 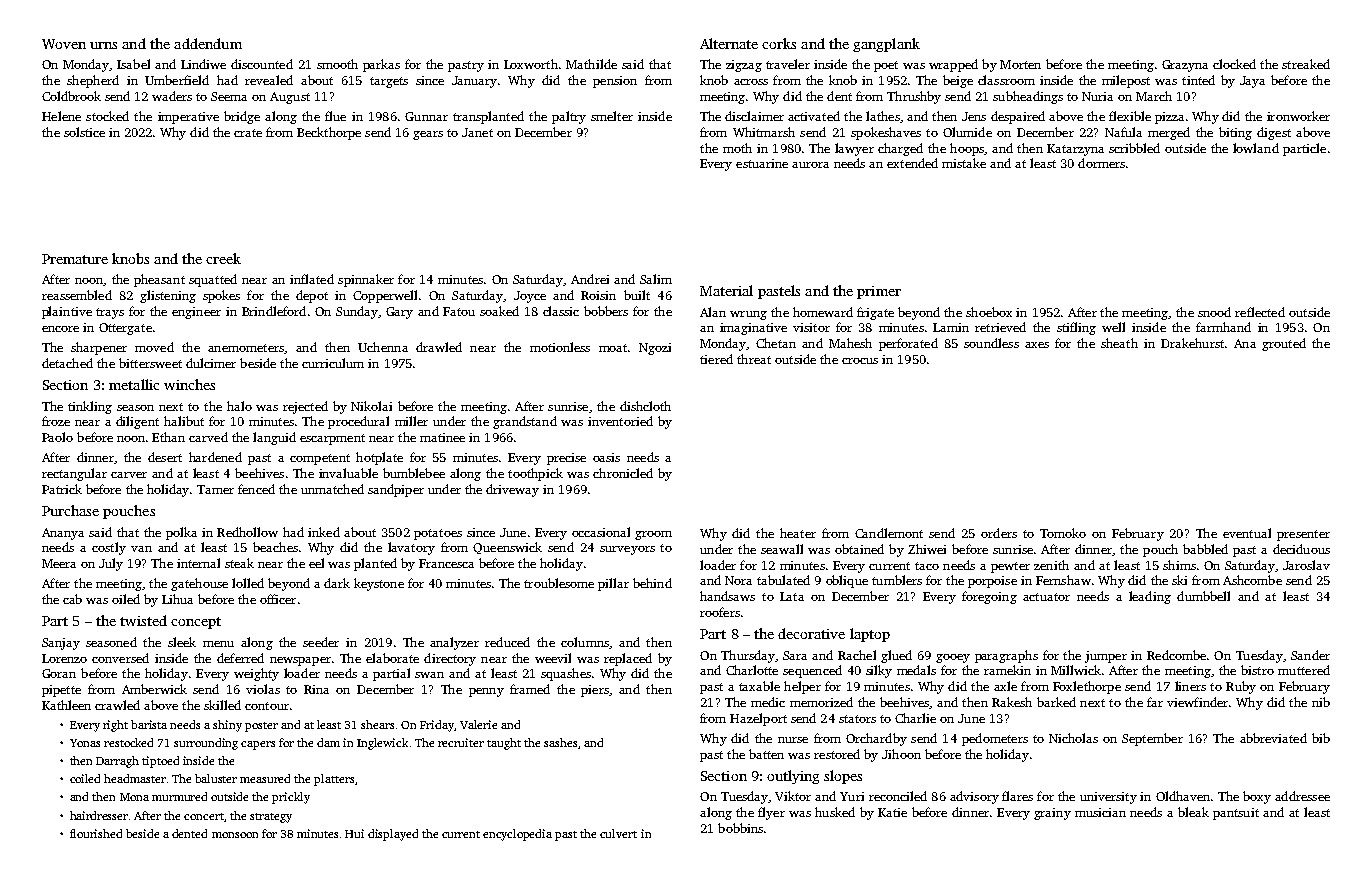 What do you see at coordinates (1256, 148) in the document?
I see `lowland` at bounding box center [1256, 148].
